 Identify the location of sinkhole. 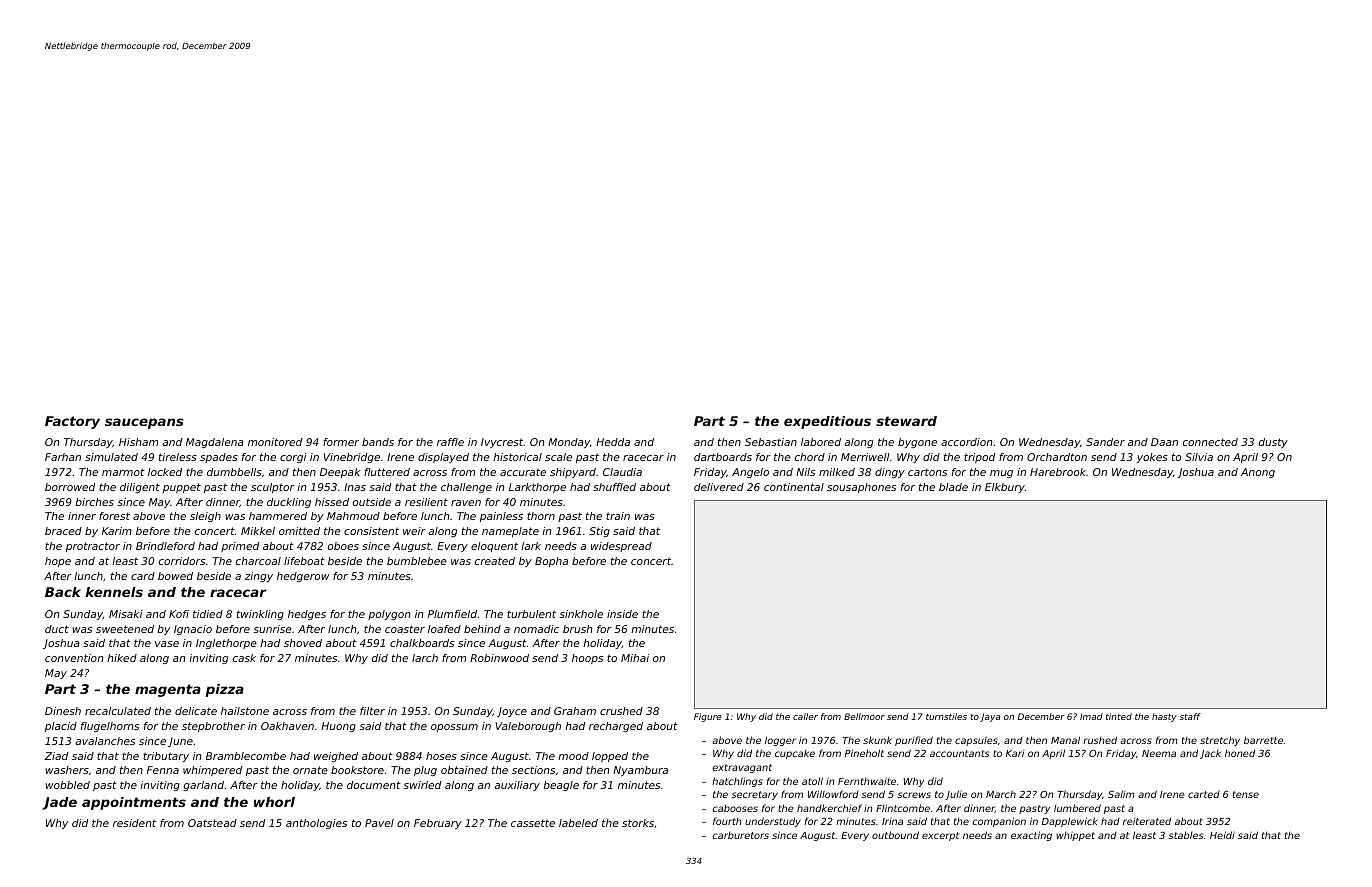
(581, 614).
